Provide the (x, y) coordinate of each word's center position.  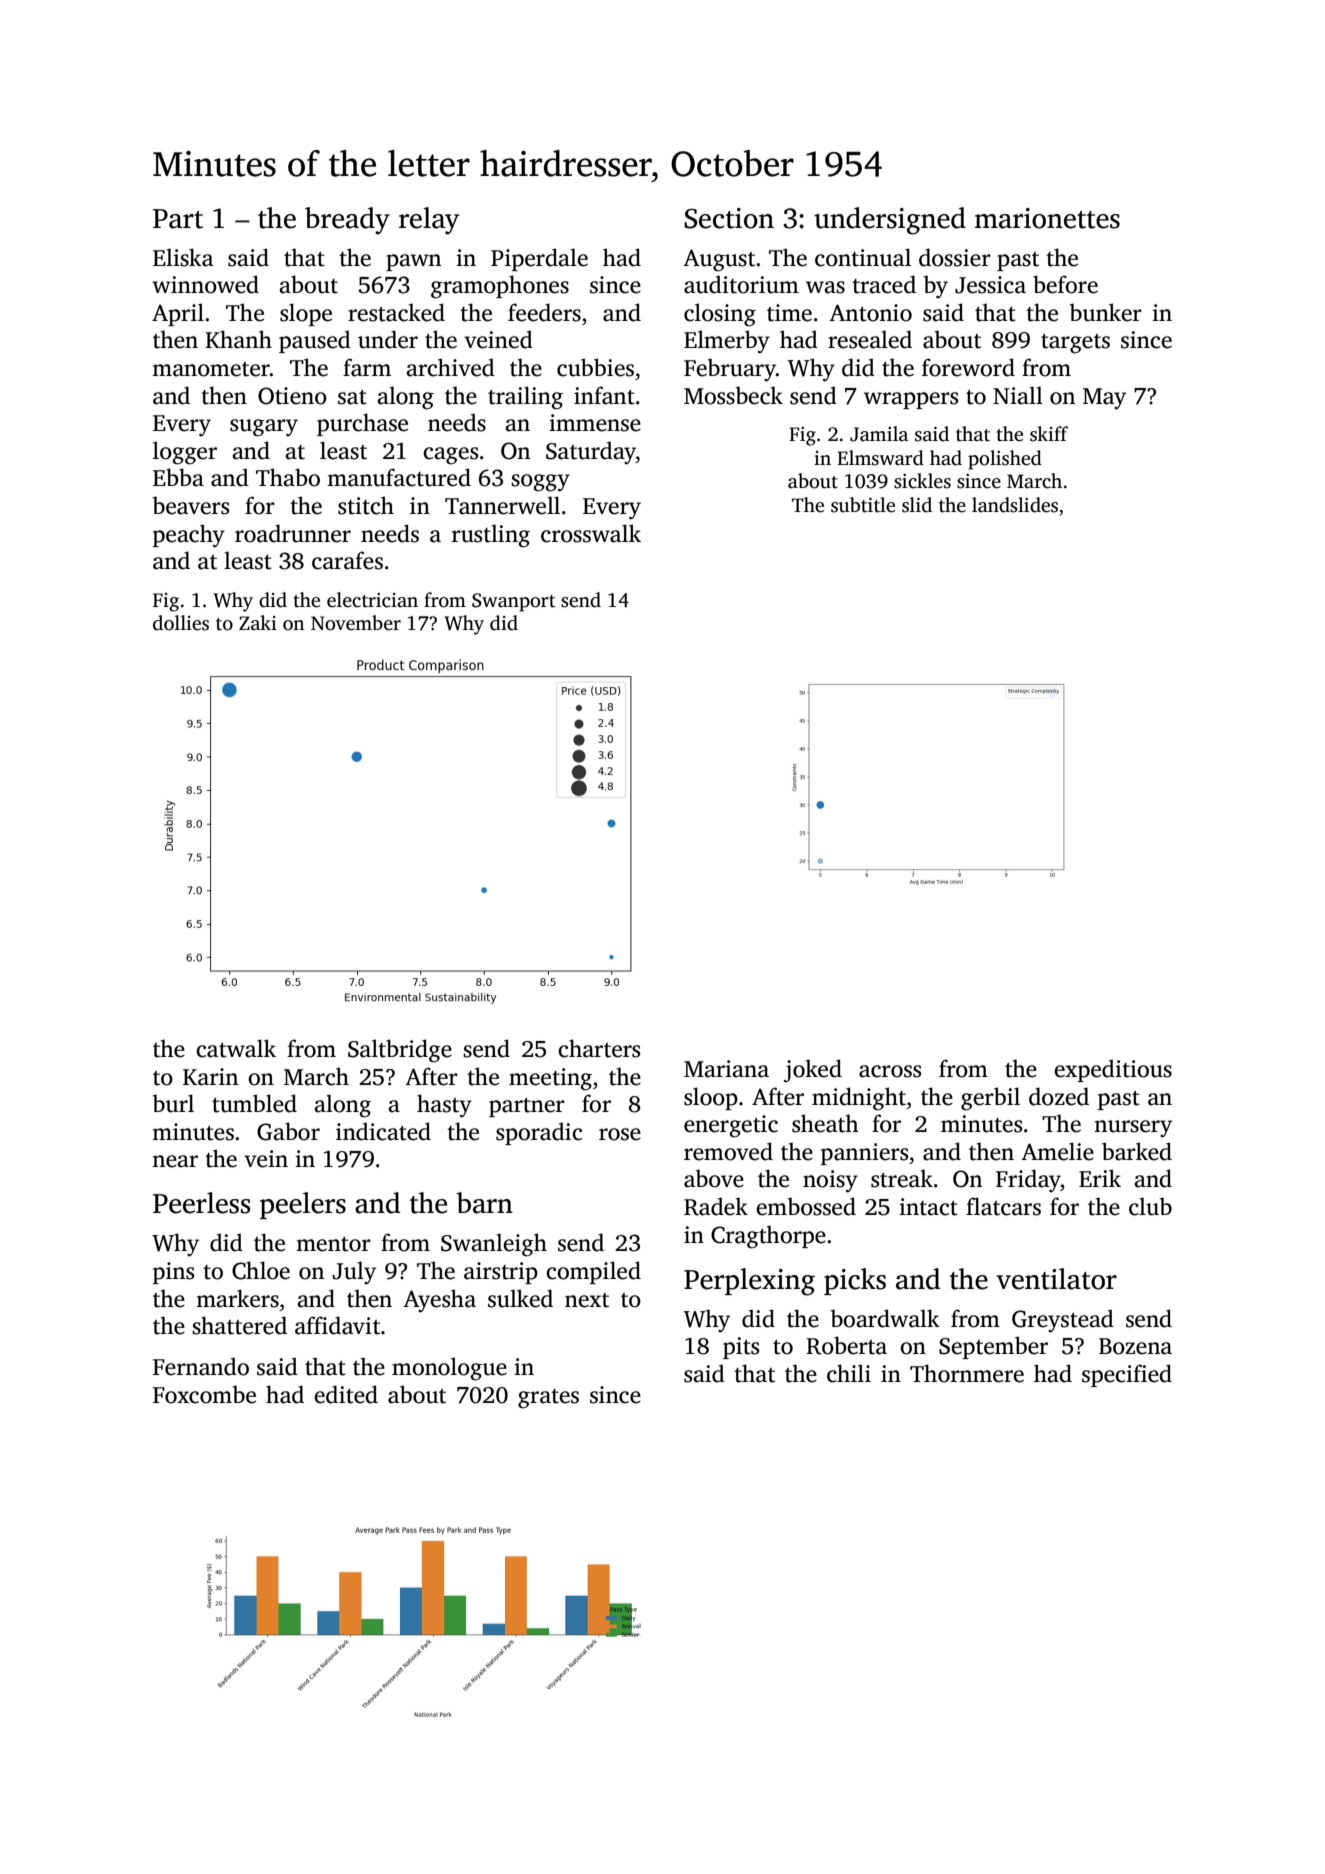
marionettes (1047, 218)
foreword (968, 367)
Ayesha (439, 1301)
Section (729, 218)
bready (347, 221)
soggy (540, 483)
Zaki (258, 623)
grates (548, 1399)
